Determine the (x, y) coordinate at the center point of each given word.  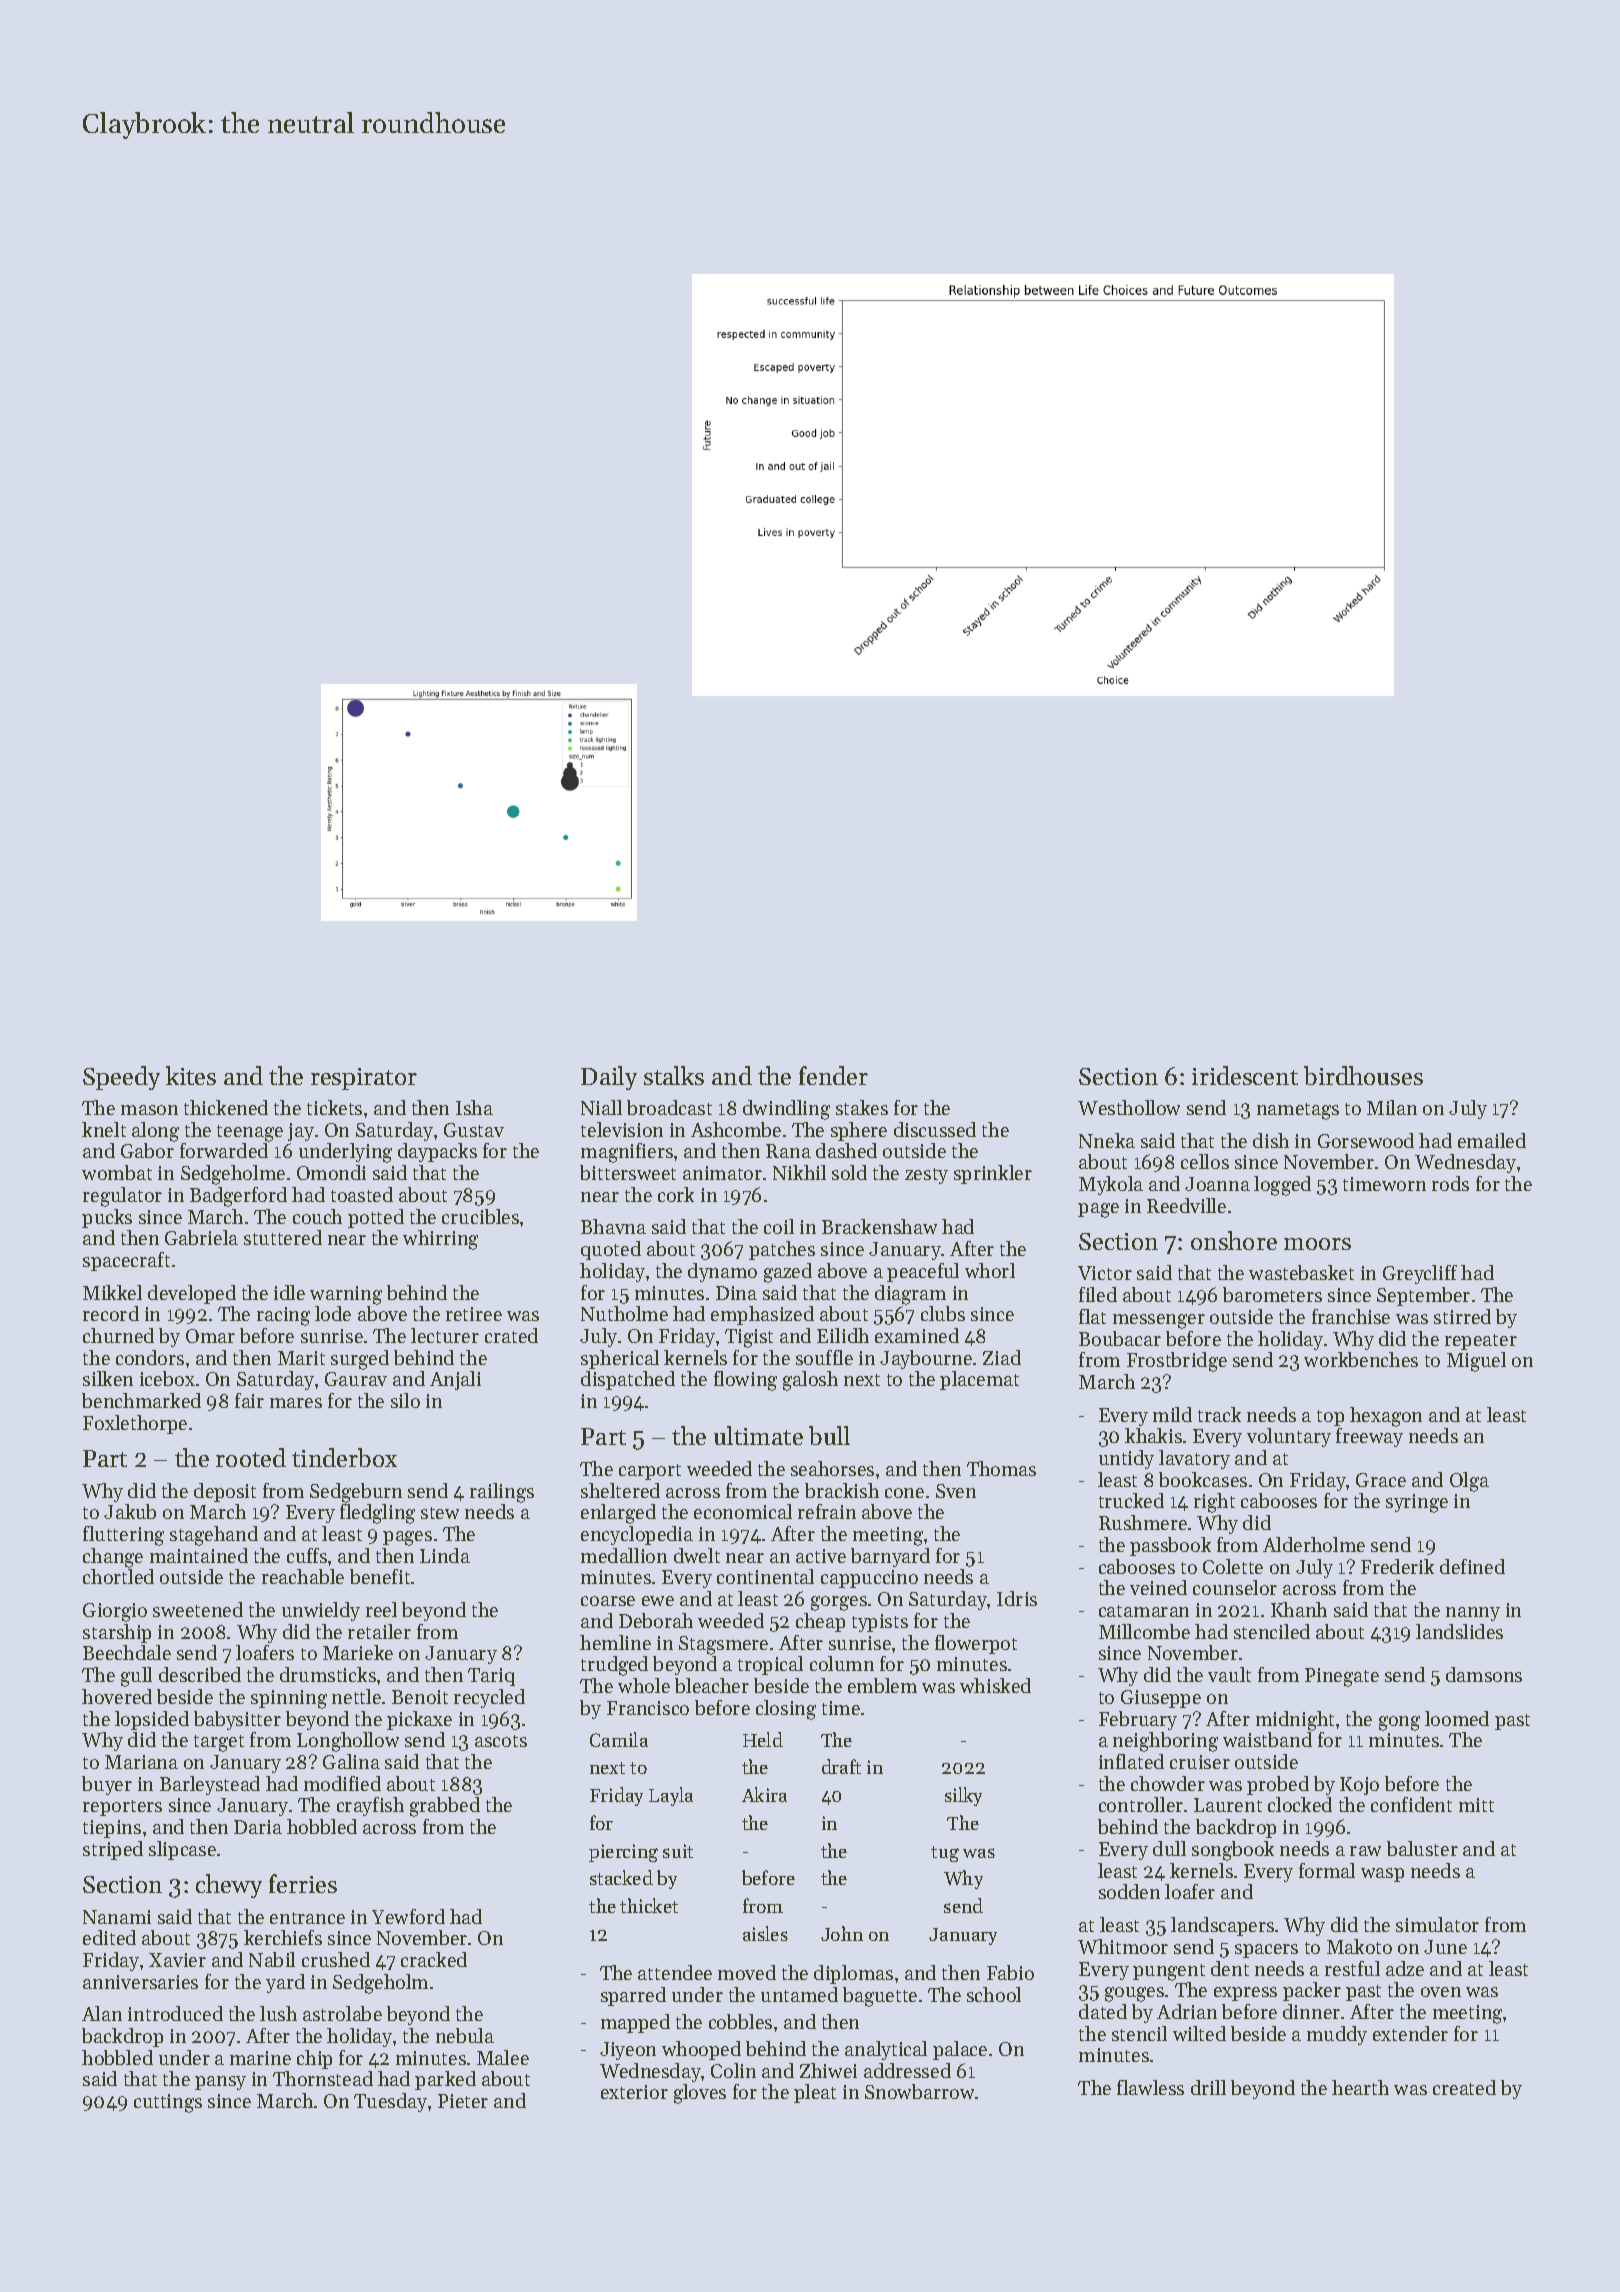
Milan (1392, 1107)
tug (945, 1854)
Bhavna (613, 1226)
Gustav (474, 1130)
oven (1441, 1992)
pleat (815, 2093)
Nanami (117, 1917)
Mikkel (112, 1292)
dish (1271, 1140)
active (821, 1556)
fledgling (377, 1514)
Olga (1469, 1482)
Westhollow (1129, 1107)
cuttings (168, 2103)
